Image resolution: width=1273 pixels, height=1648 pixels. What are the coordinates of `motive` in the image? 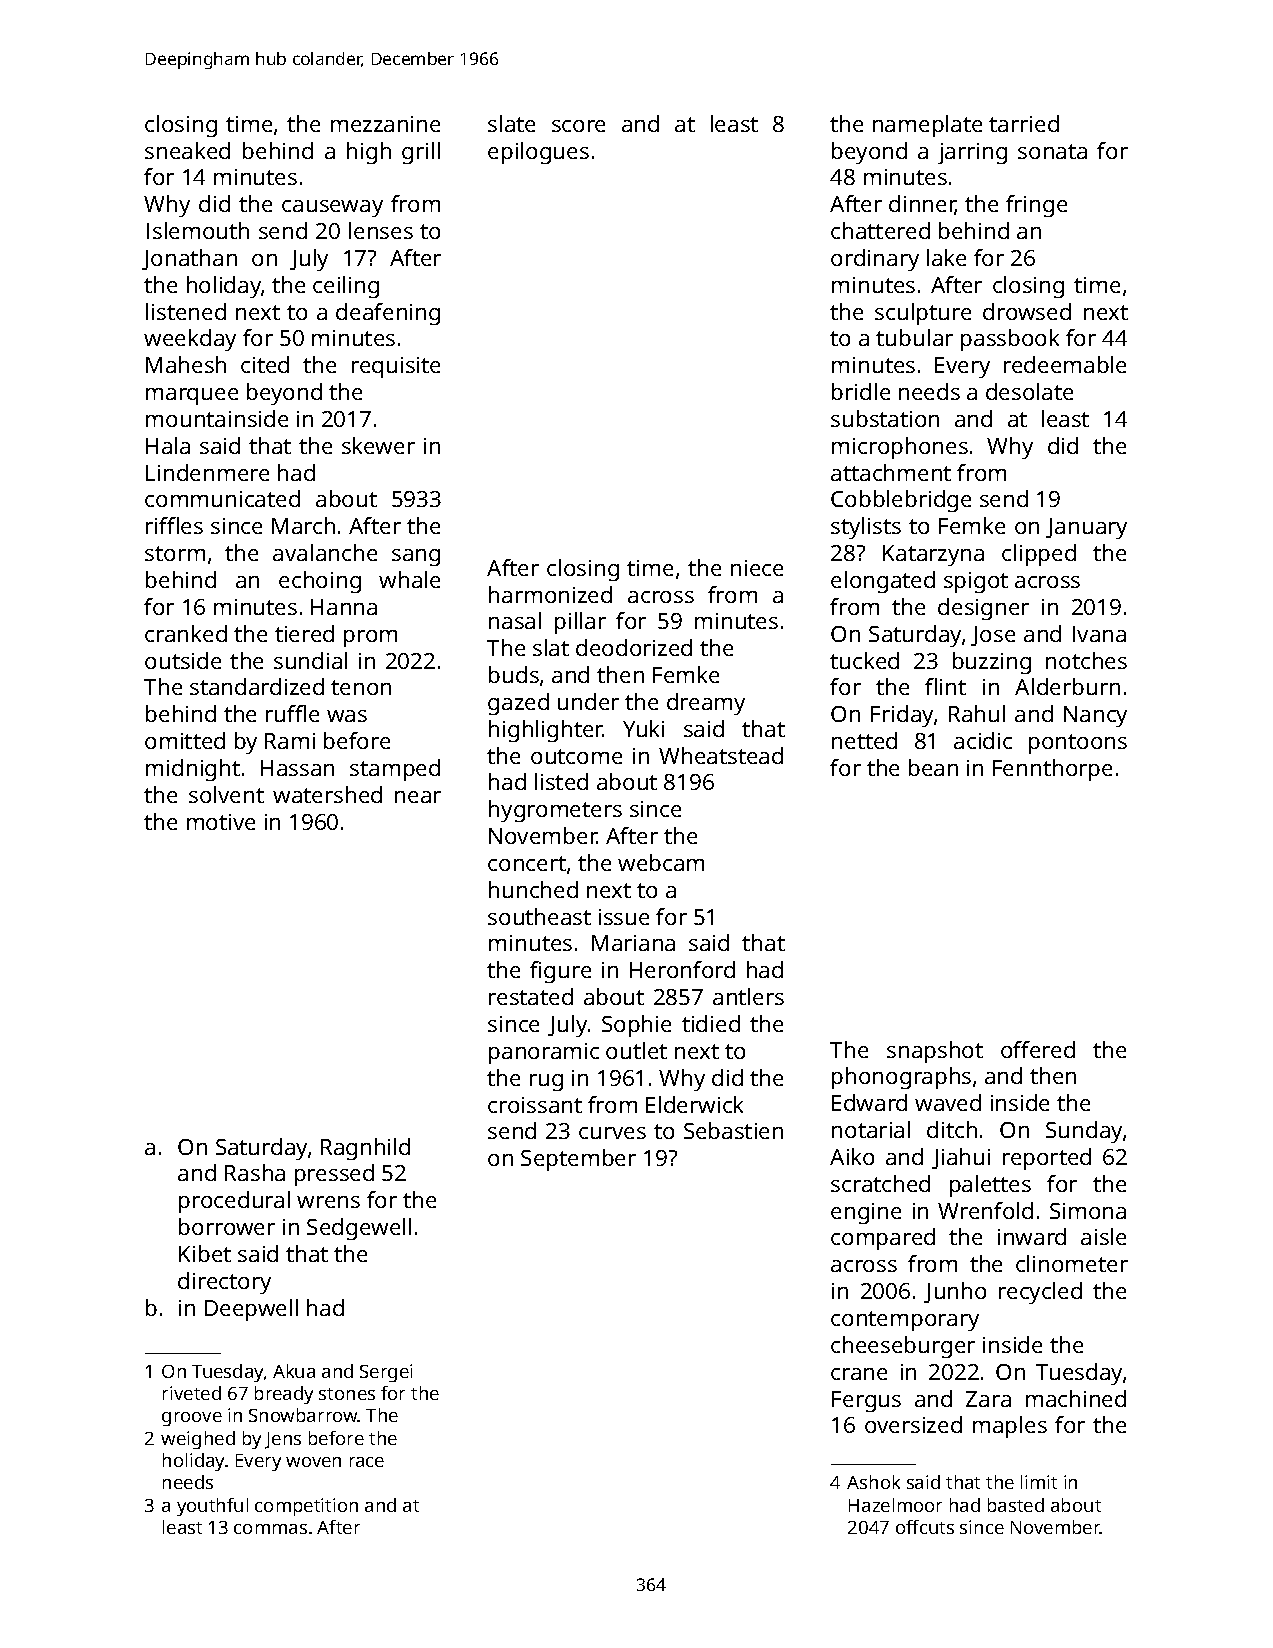 It's located at (221, 822).
